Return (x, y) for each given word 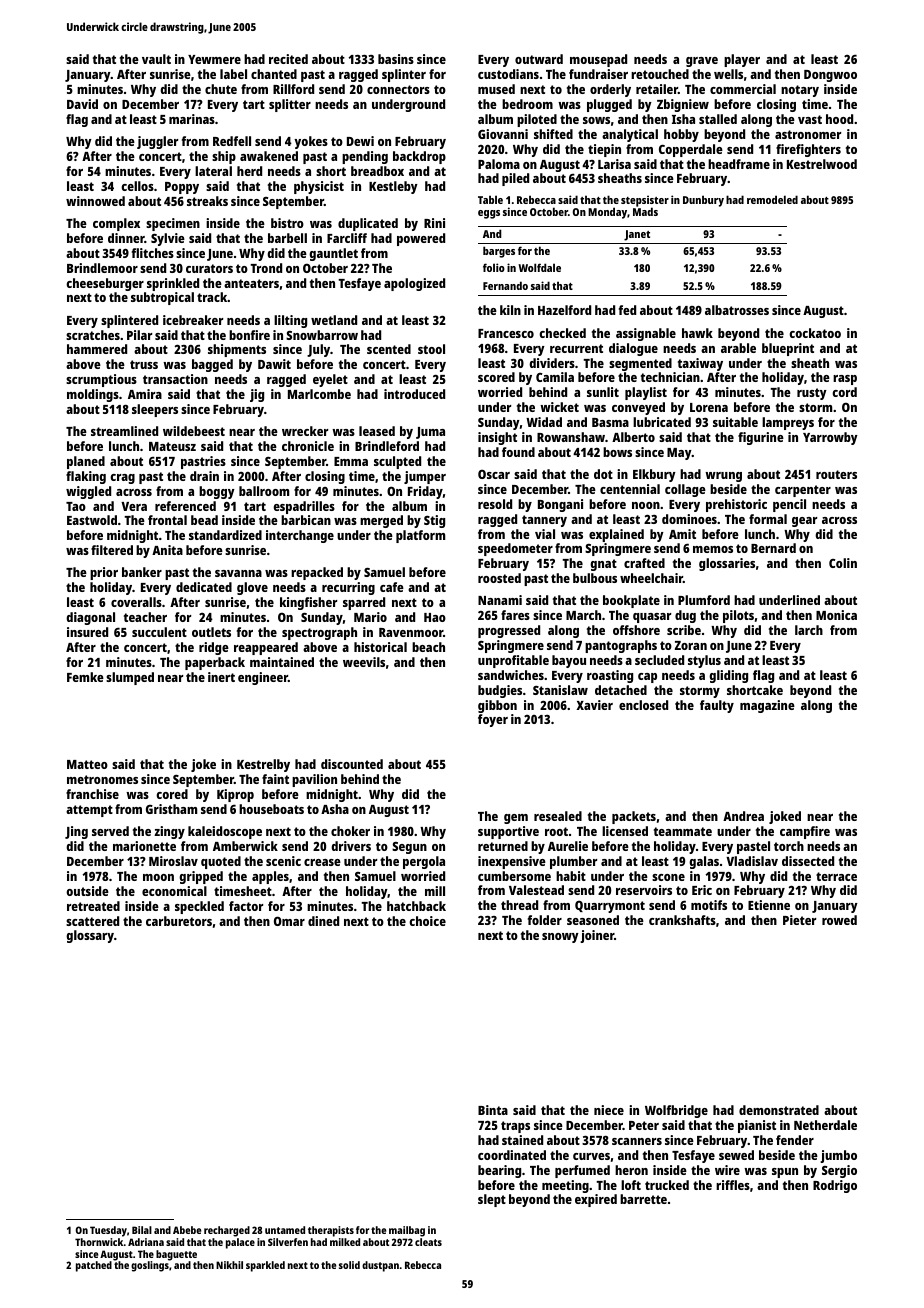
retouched (660, 74)
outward (539, 59)
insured (87, 632)
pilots (738, 616)
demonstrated (779, 1110)
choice (427, 921)
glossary (90, 936)
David (82, 104)
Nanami (500, 600)
